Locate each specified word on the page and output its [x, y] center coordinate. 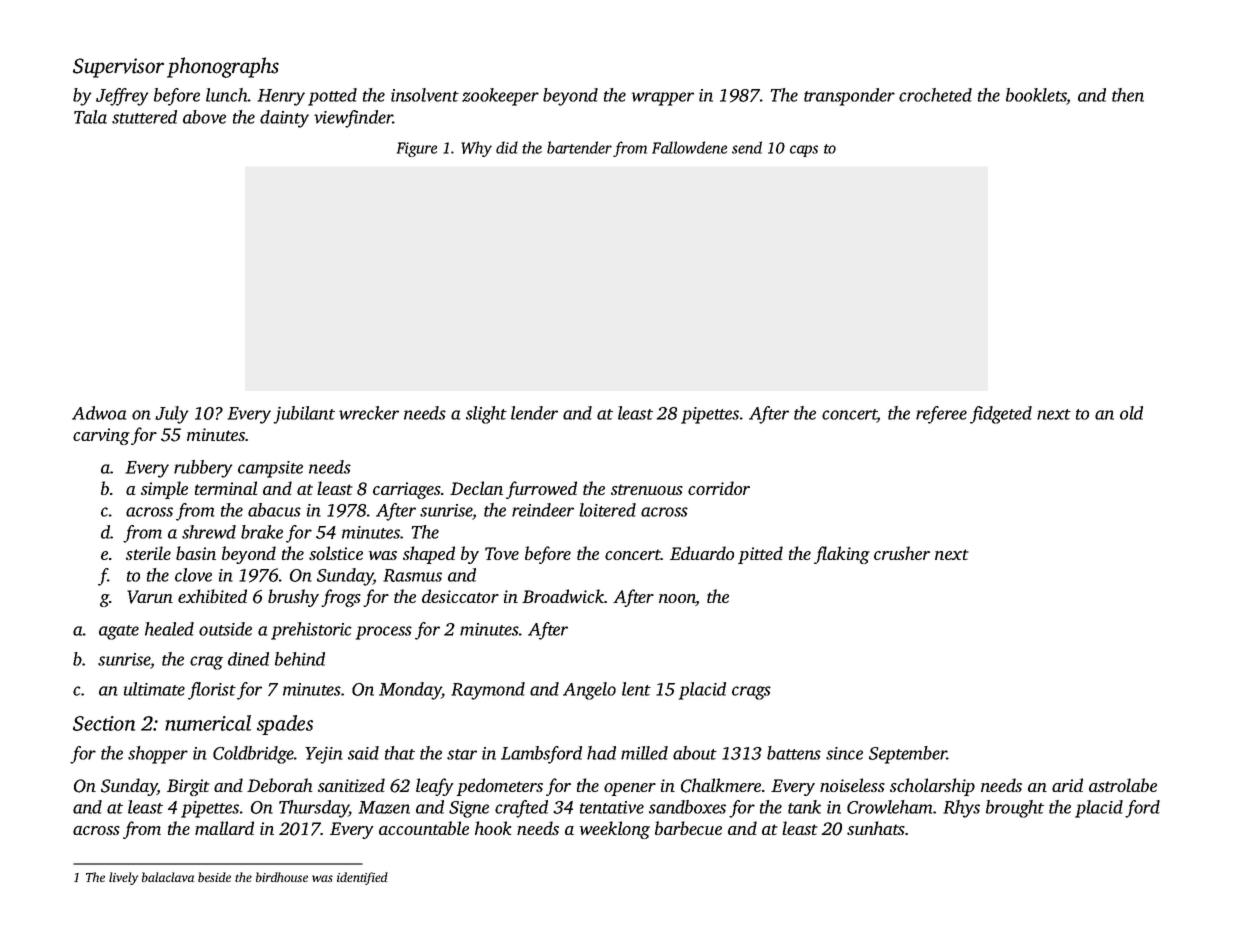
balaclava [168, 877]
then [1128, 95]
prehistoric [311, 631]
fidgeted [1001, 415]
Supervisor [118, 68]
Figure [417, 149]
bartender [579, 147]
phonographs [223, 67]
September [908, 755]
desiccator [460, 596]
